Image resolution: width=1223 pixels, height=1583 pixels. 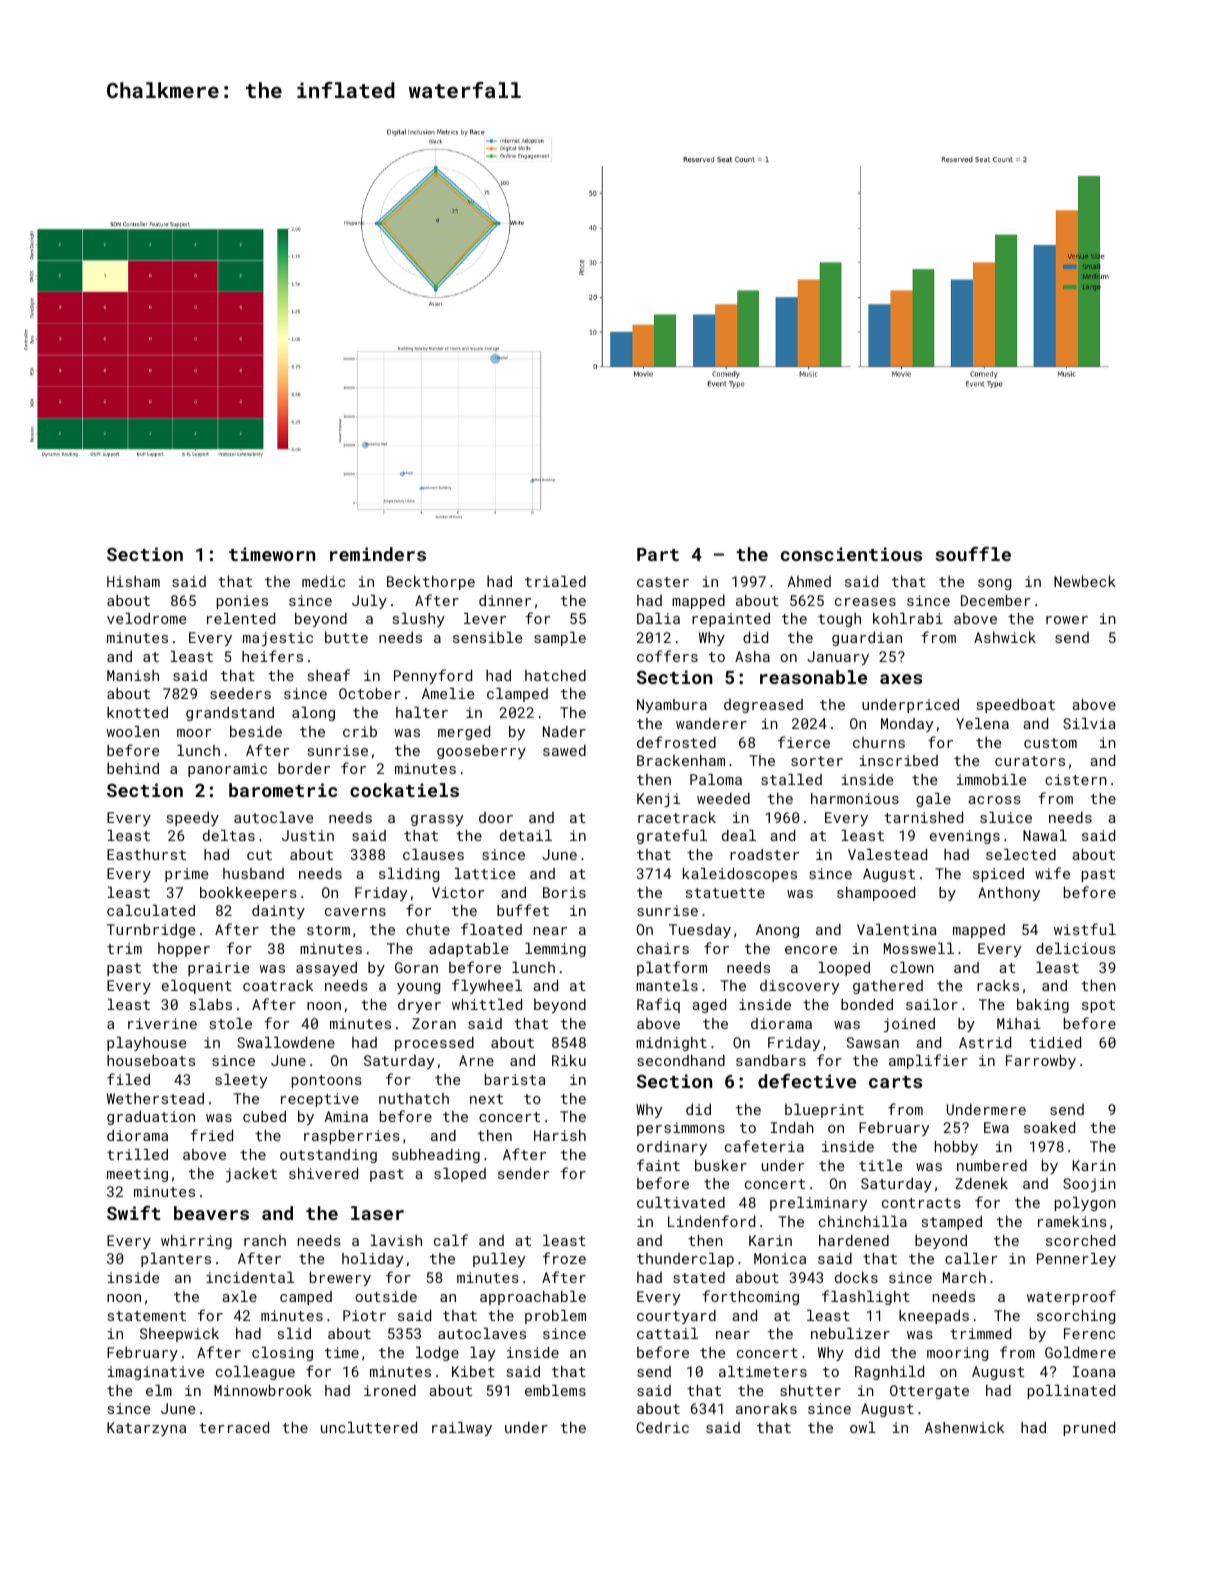 I want to click on conscientious, so click(x=851, y=554).
